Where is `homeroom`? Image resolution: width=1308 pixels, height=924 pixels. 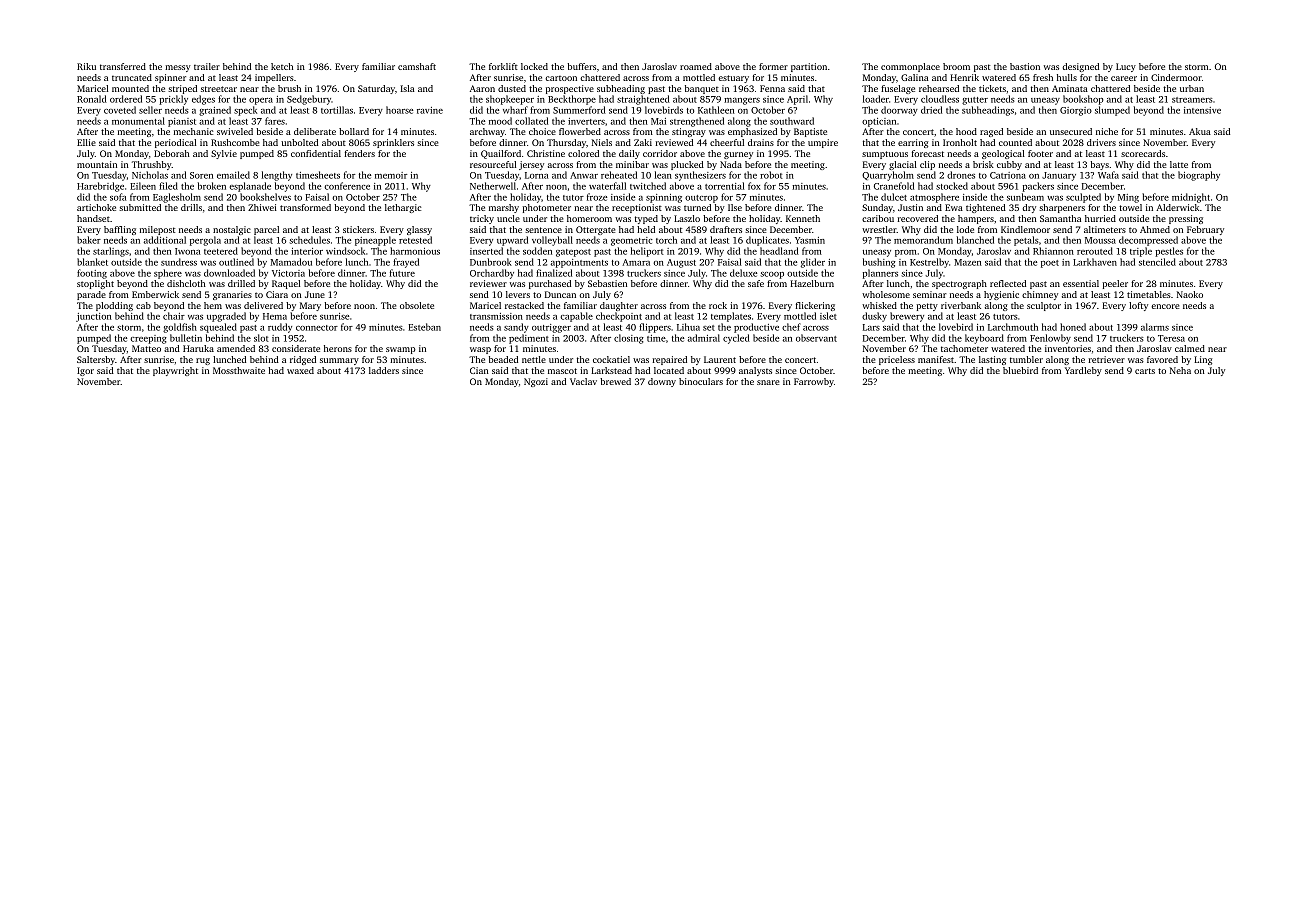 homeroom is located at coordinates (589, 218).
